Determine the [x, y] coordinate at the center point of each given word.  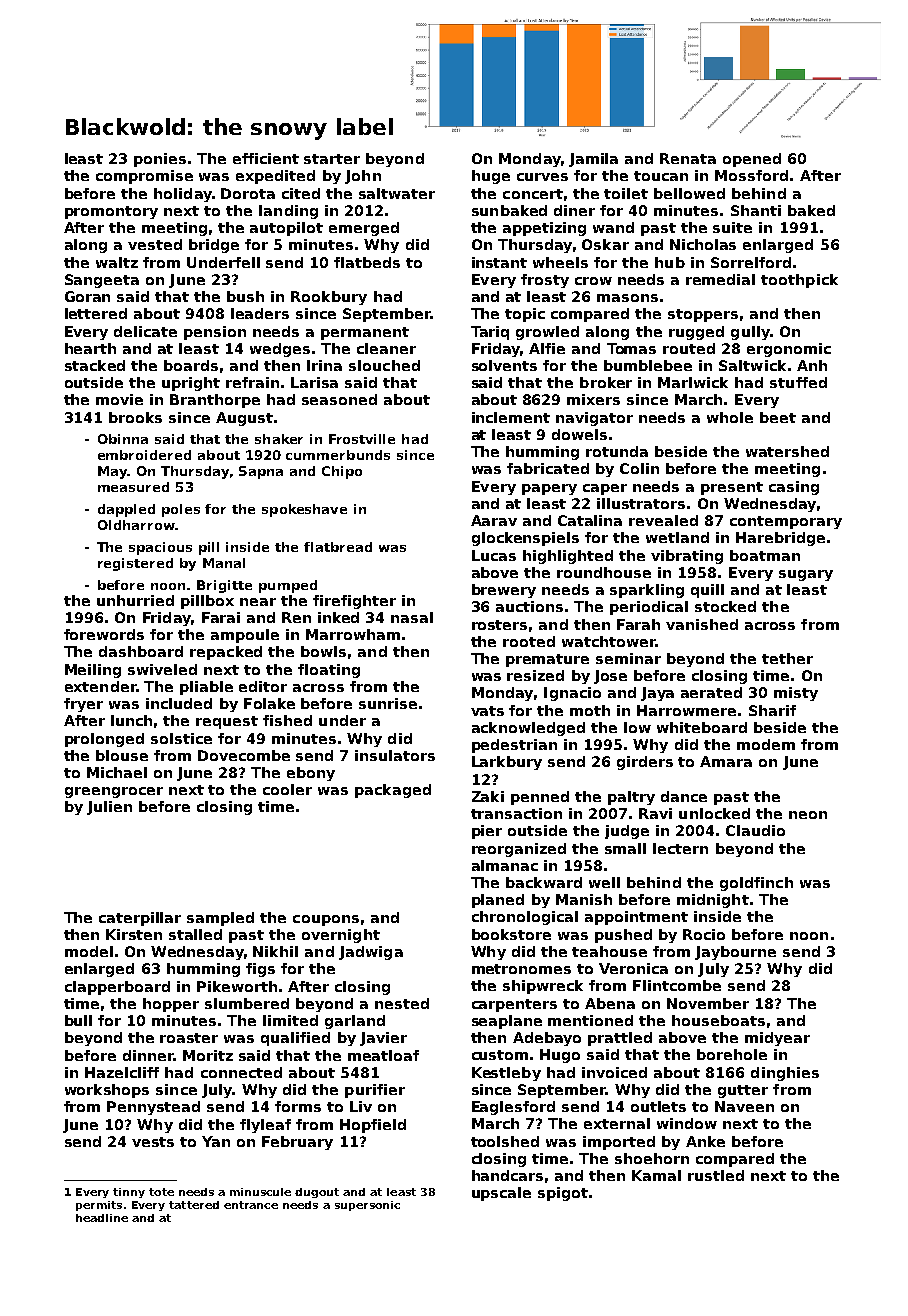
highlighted [568, 557]
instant [499, 262]
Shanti [756, 210]
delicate [145, 331]
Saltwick [752, 365]
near [258, 602]
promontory [111, 212]
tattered [194, 1205]
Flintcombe [677, 985]
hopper [171, 1005]
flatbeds [367, 262]
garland [355, 1022]
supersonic [367, 1206]
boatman [765, 555]
